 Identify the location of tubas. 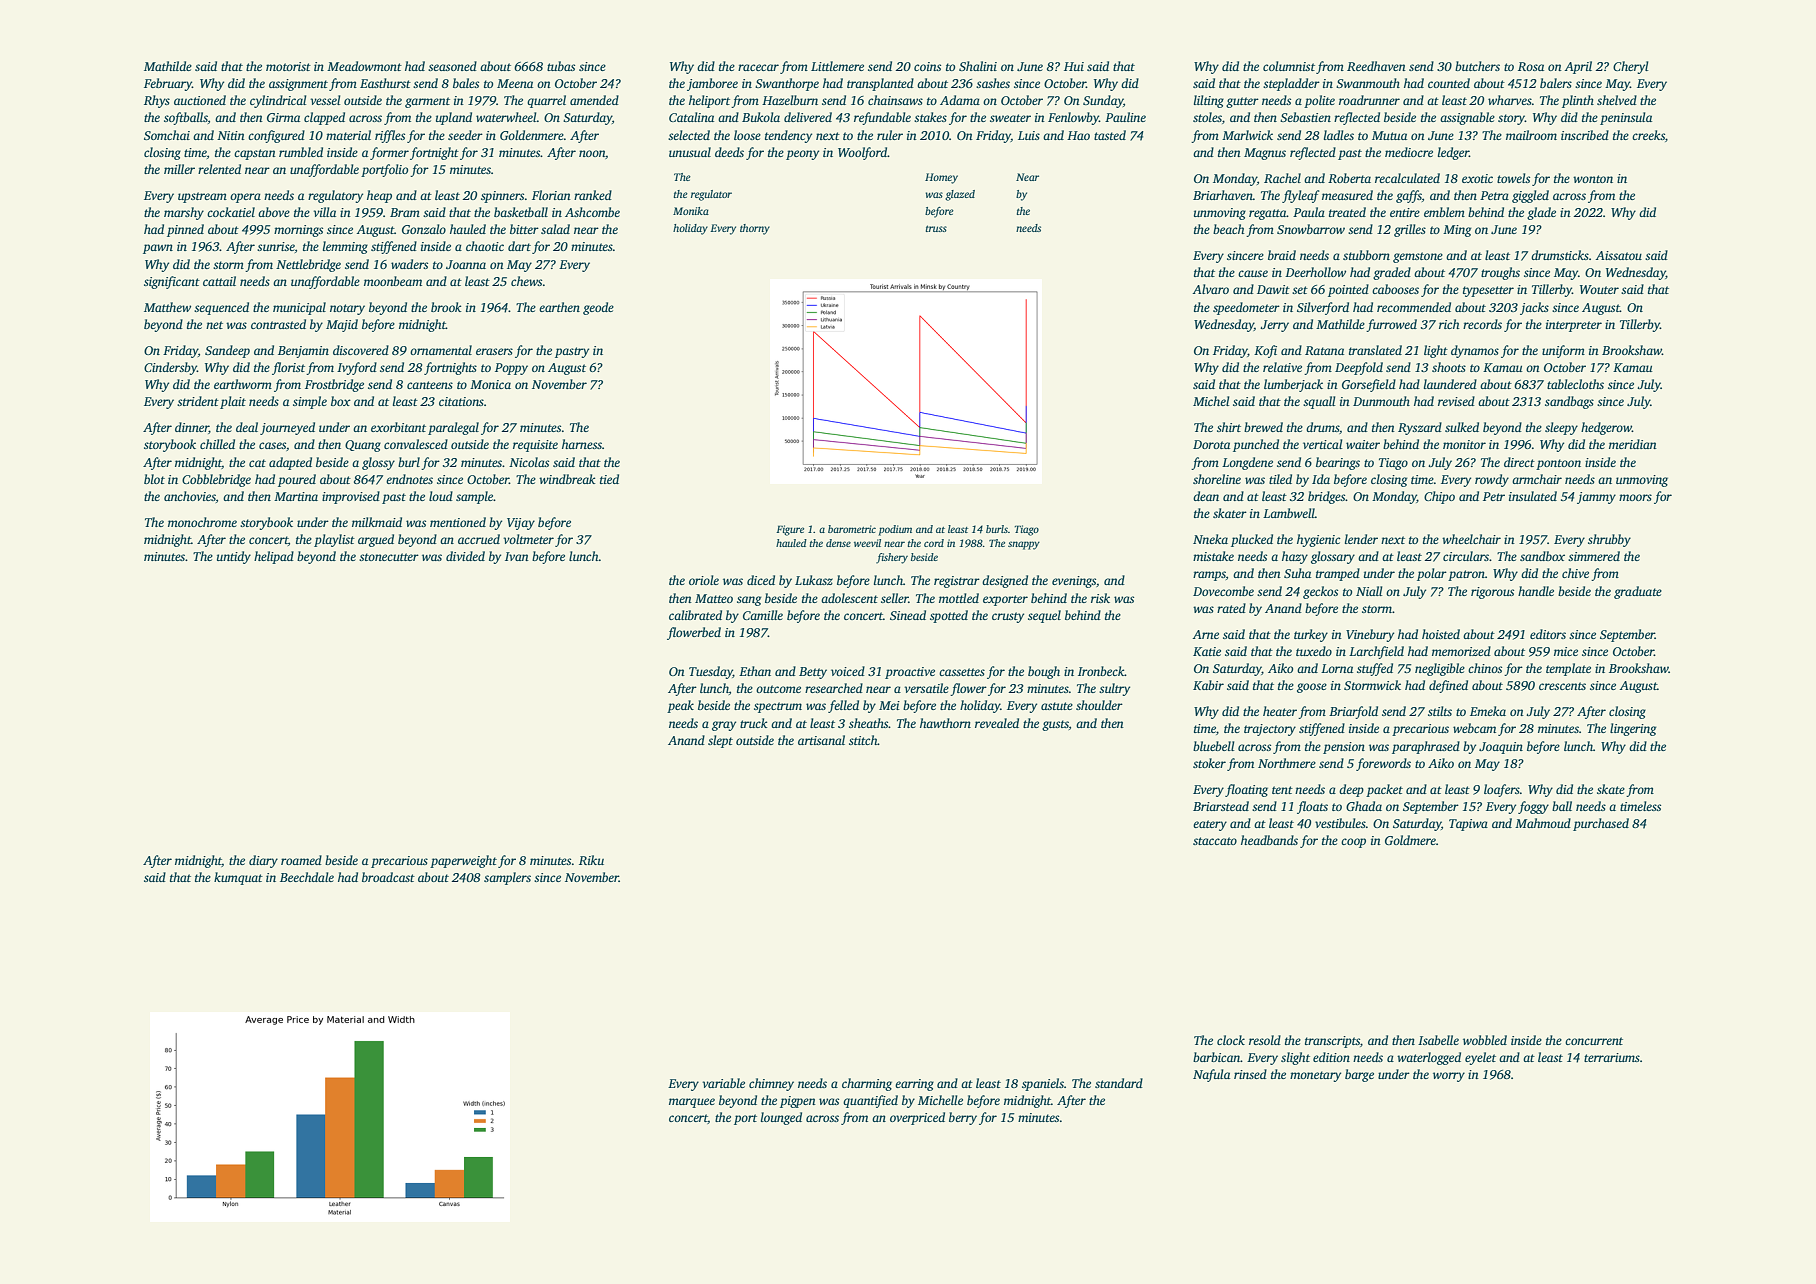
(561, 66).
